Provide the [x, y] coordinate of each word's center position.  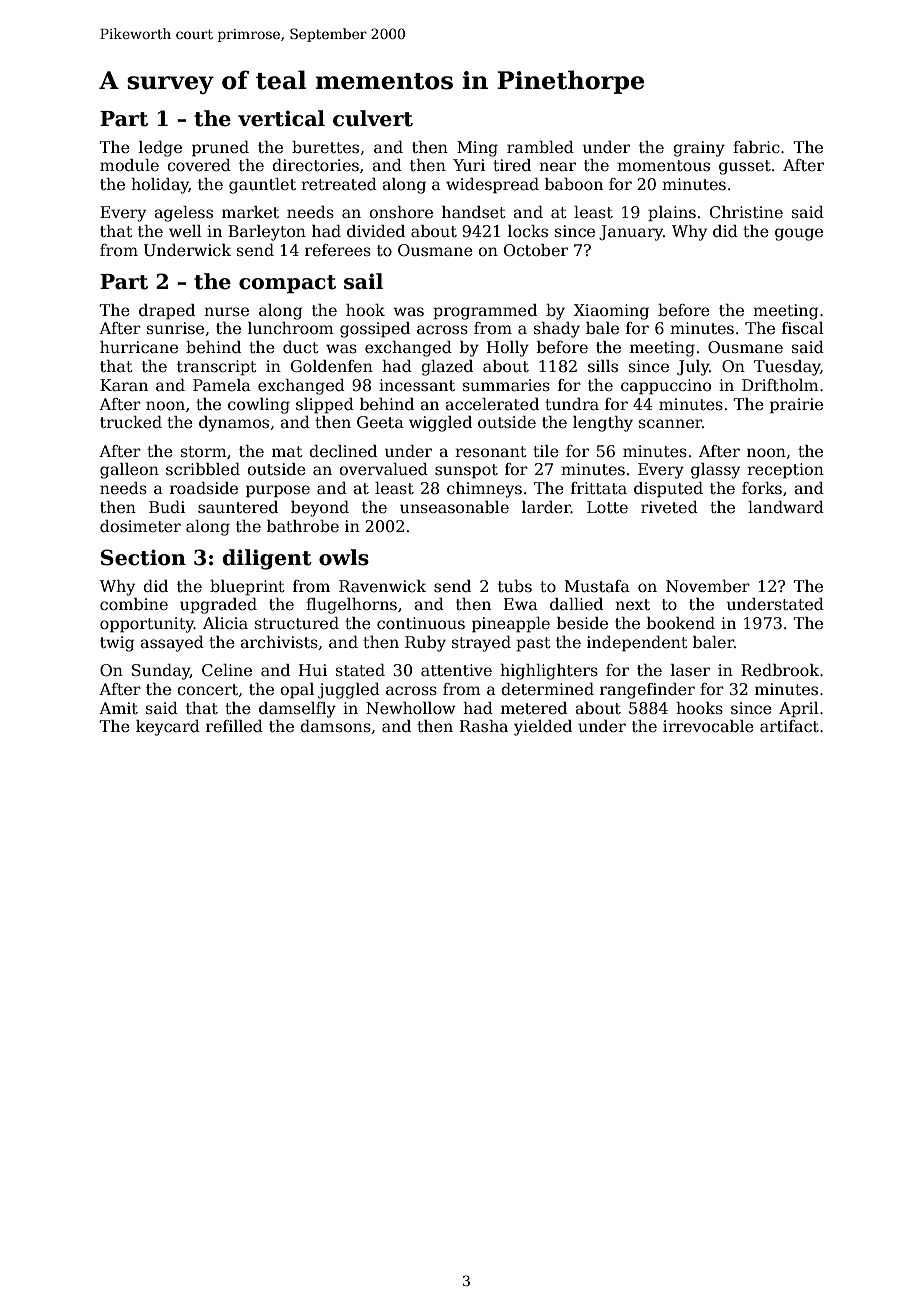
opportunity [147, 625]
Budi [167, 507]
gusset [745, 167]
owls [344, 557]
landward [786, 507]
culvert [373, 118]
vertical [281, 118]
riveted [669, 507]
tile [546, 451]
